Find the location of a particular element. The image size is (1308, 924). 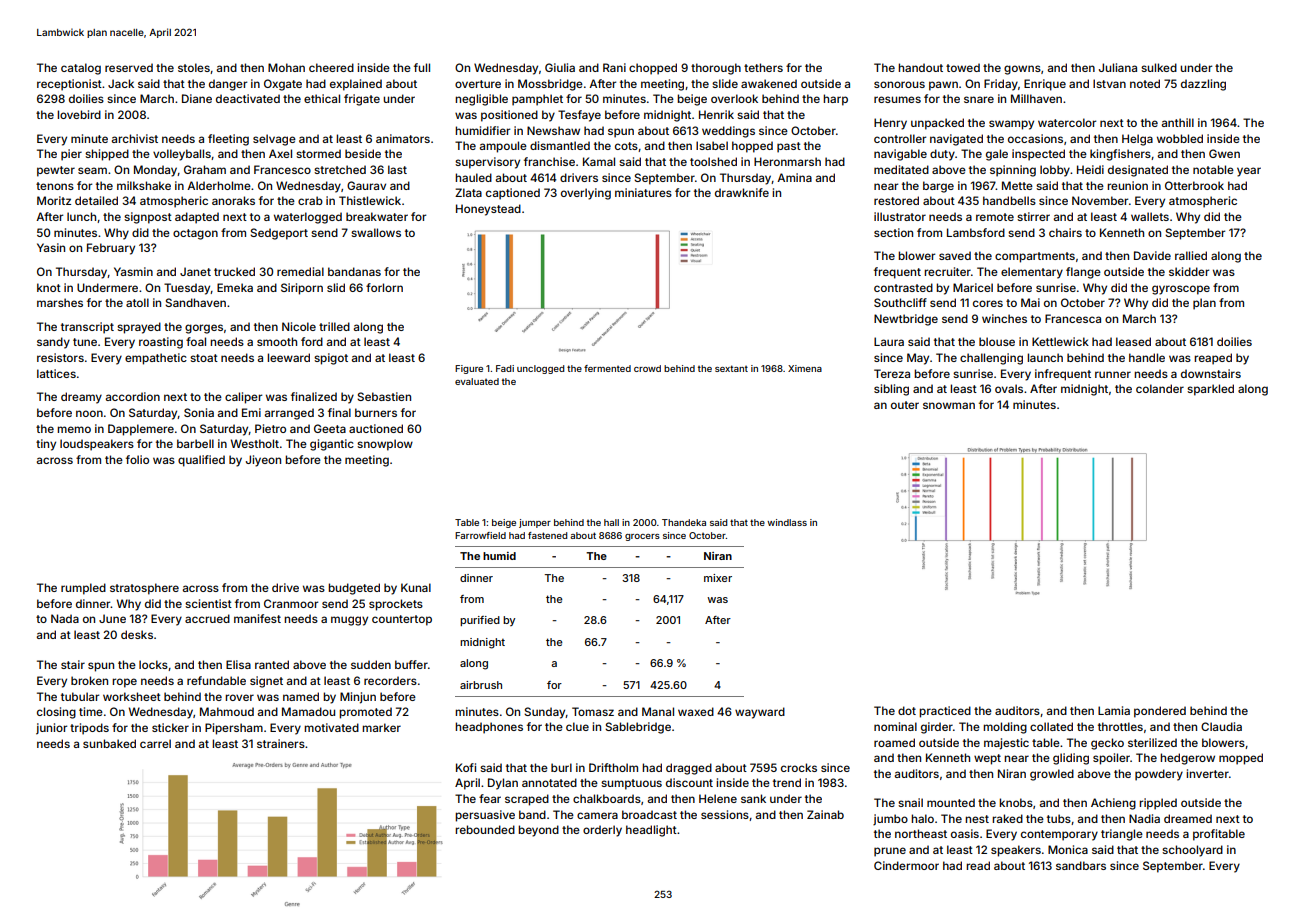

waxed is located at coordinates (696, 711).
